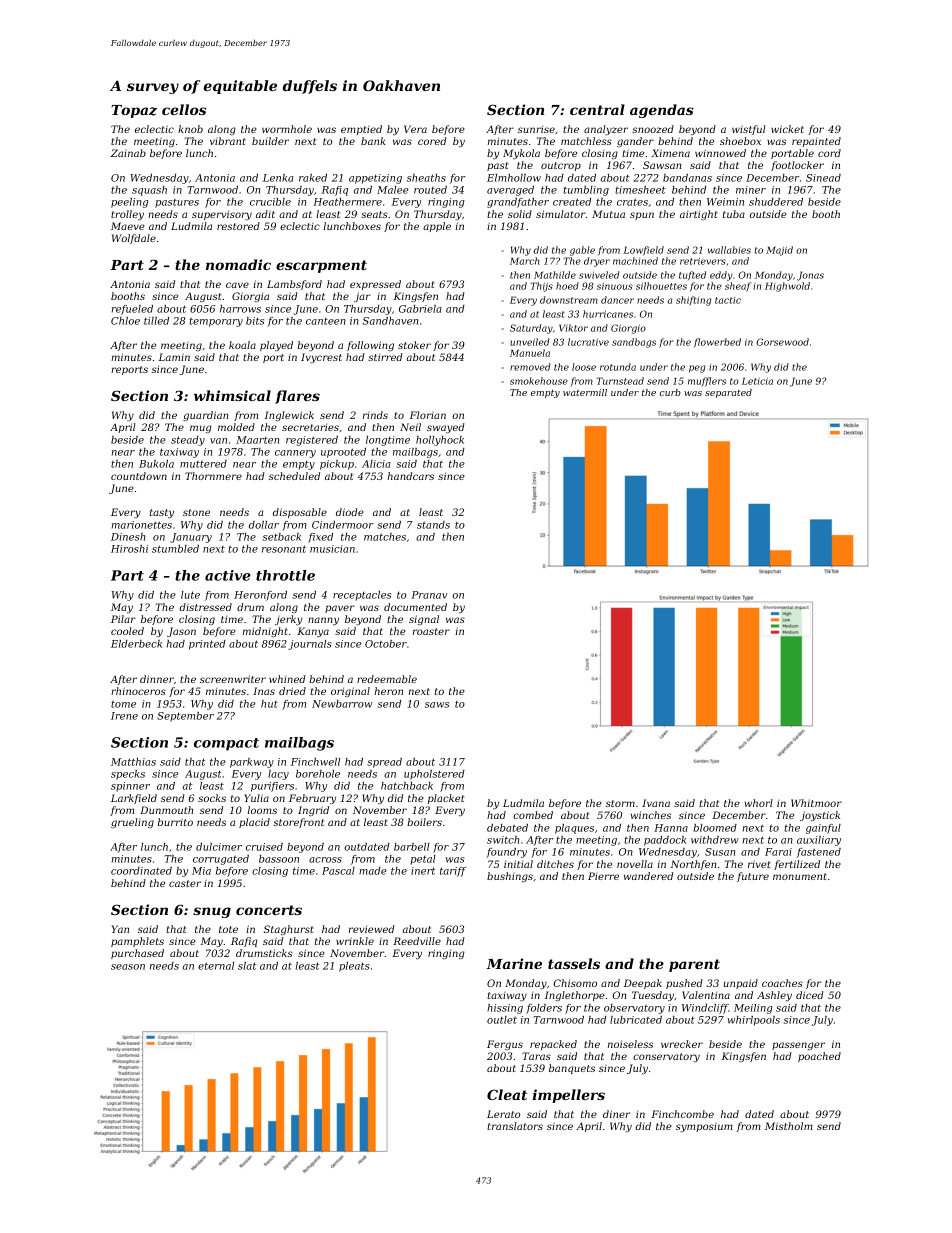 The image size is (952, 1233). What do you see at coordinates (757, 381) in the screenshot?
I see `Leticia` at bounding box center [757, 381].
